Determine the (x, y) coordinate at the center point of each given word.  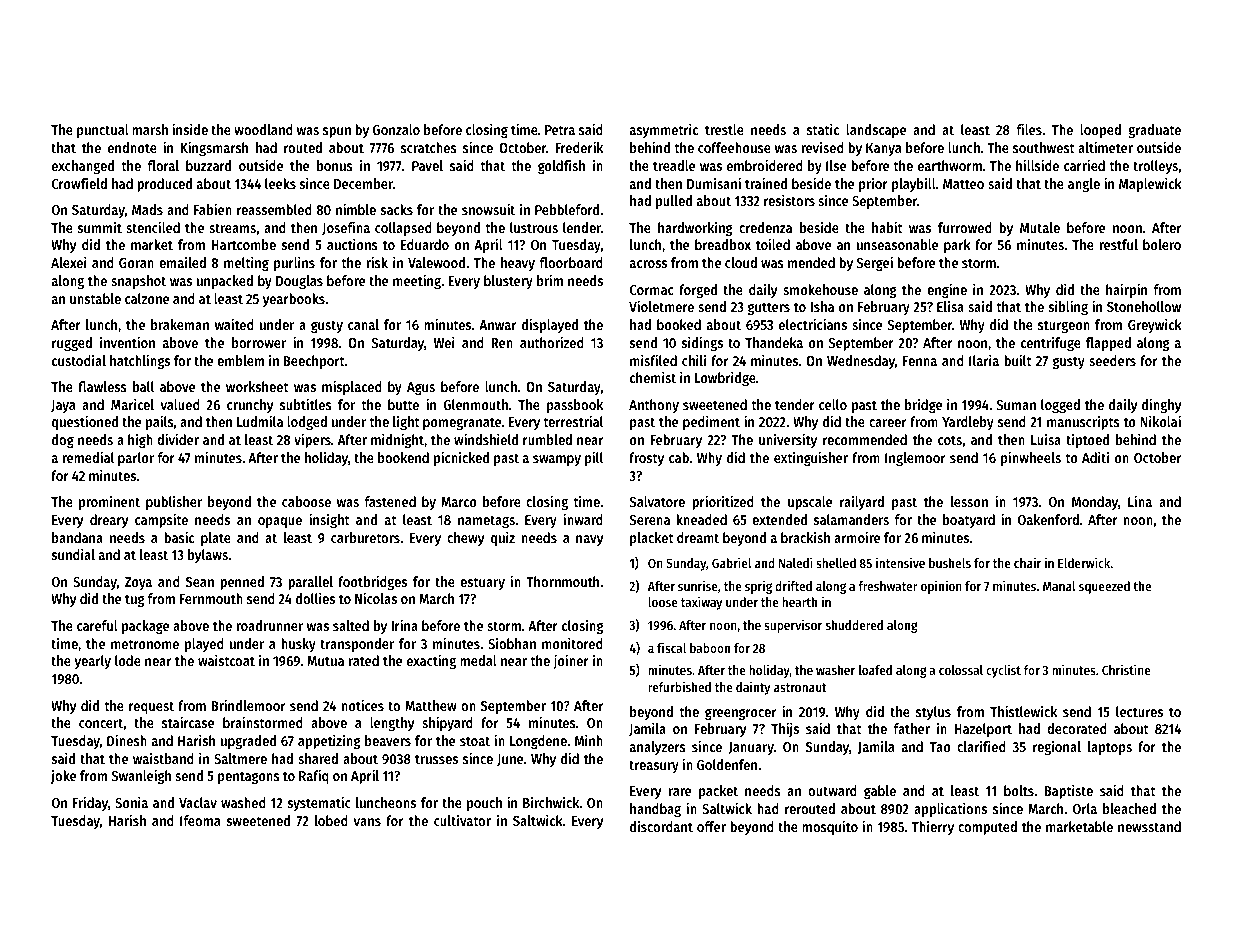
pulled (674, 202)
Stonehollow (1144, 306)
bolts (1019, 790)
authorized (552, 342)
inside (190, 129)
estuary (482, 583)
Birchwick (551, 802)
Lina (1140, 501)
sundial (73, 554)
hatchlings (140, 361)
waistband (163, 758)
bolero (1162, 244)
